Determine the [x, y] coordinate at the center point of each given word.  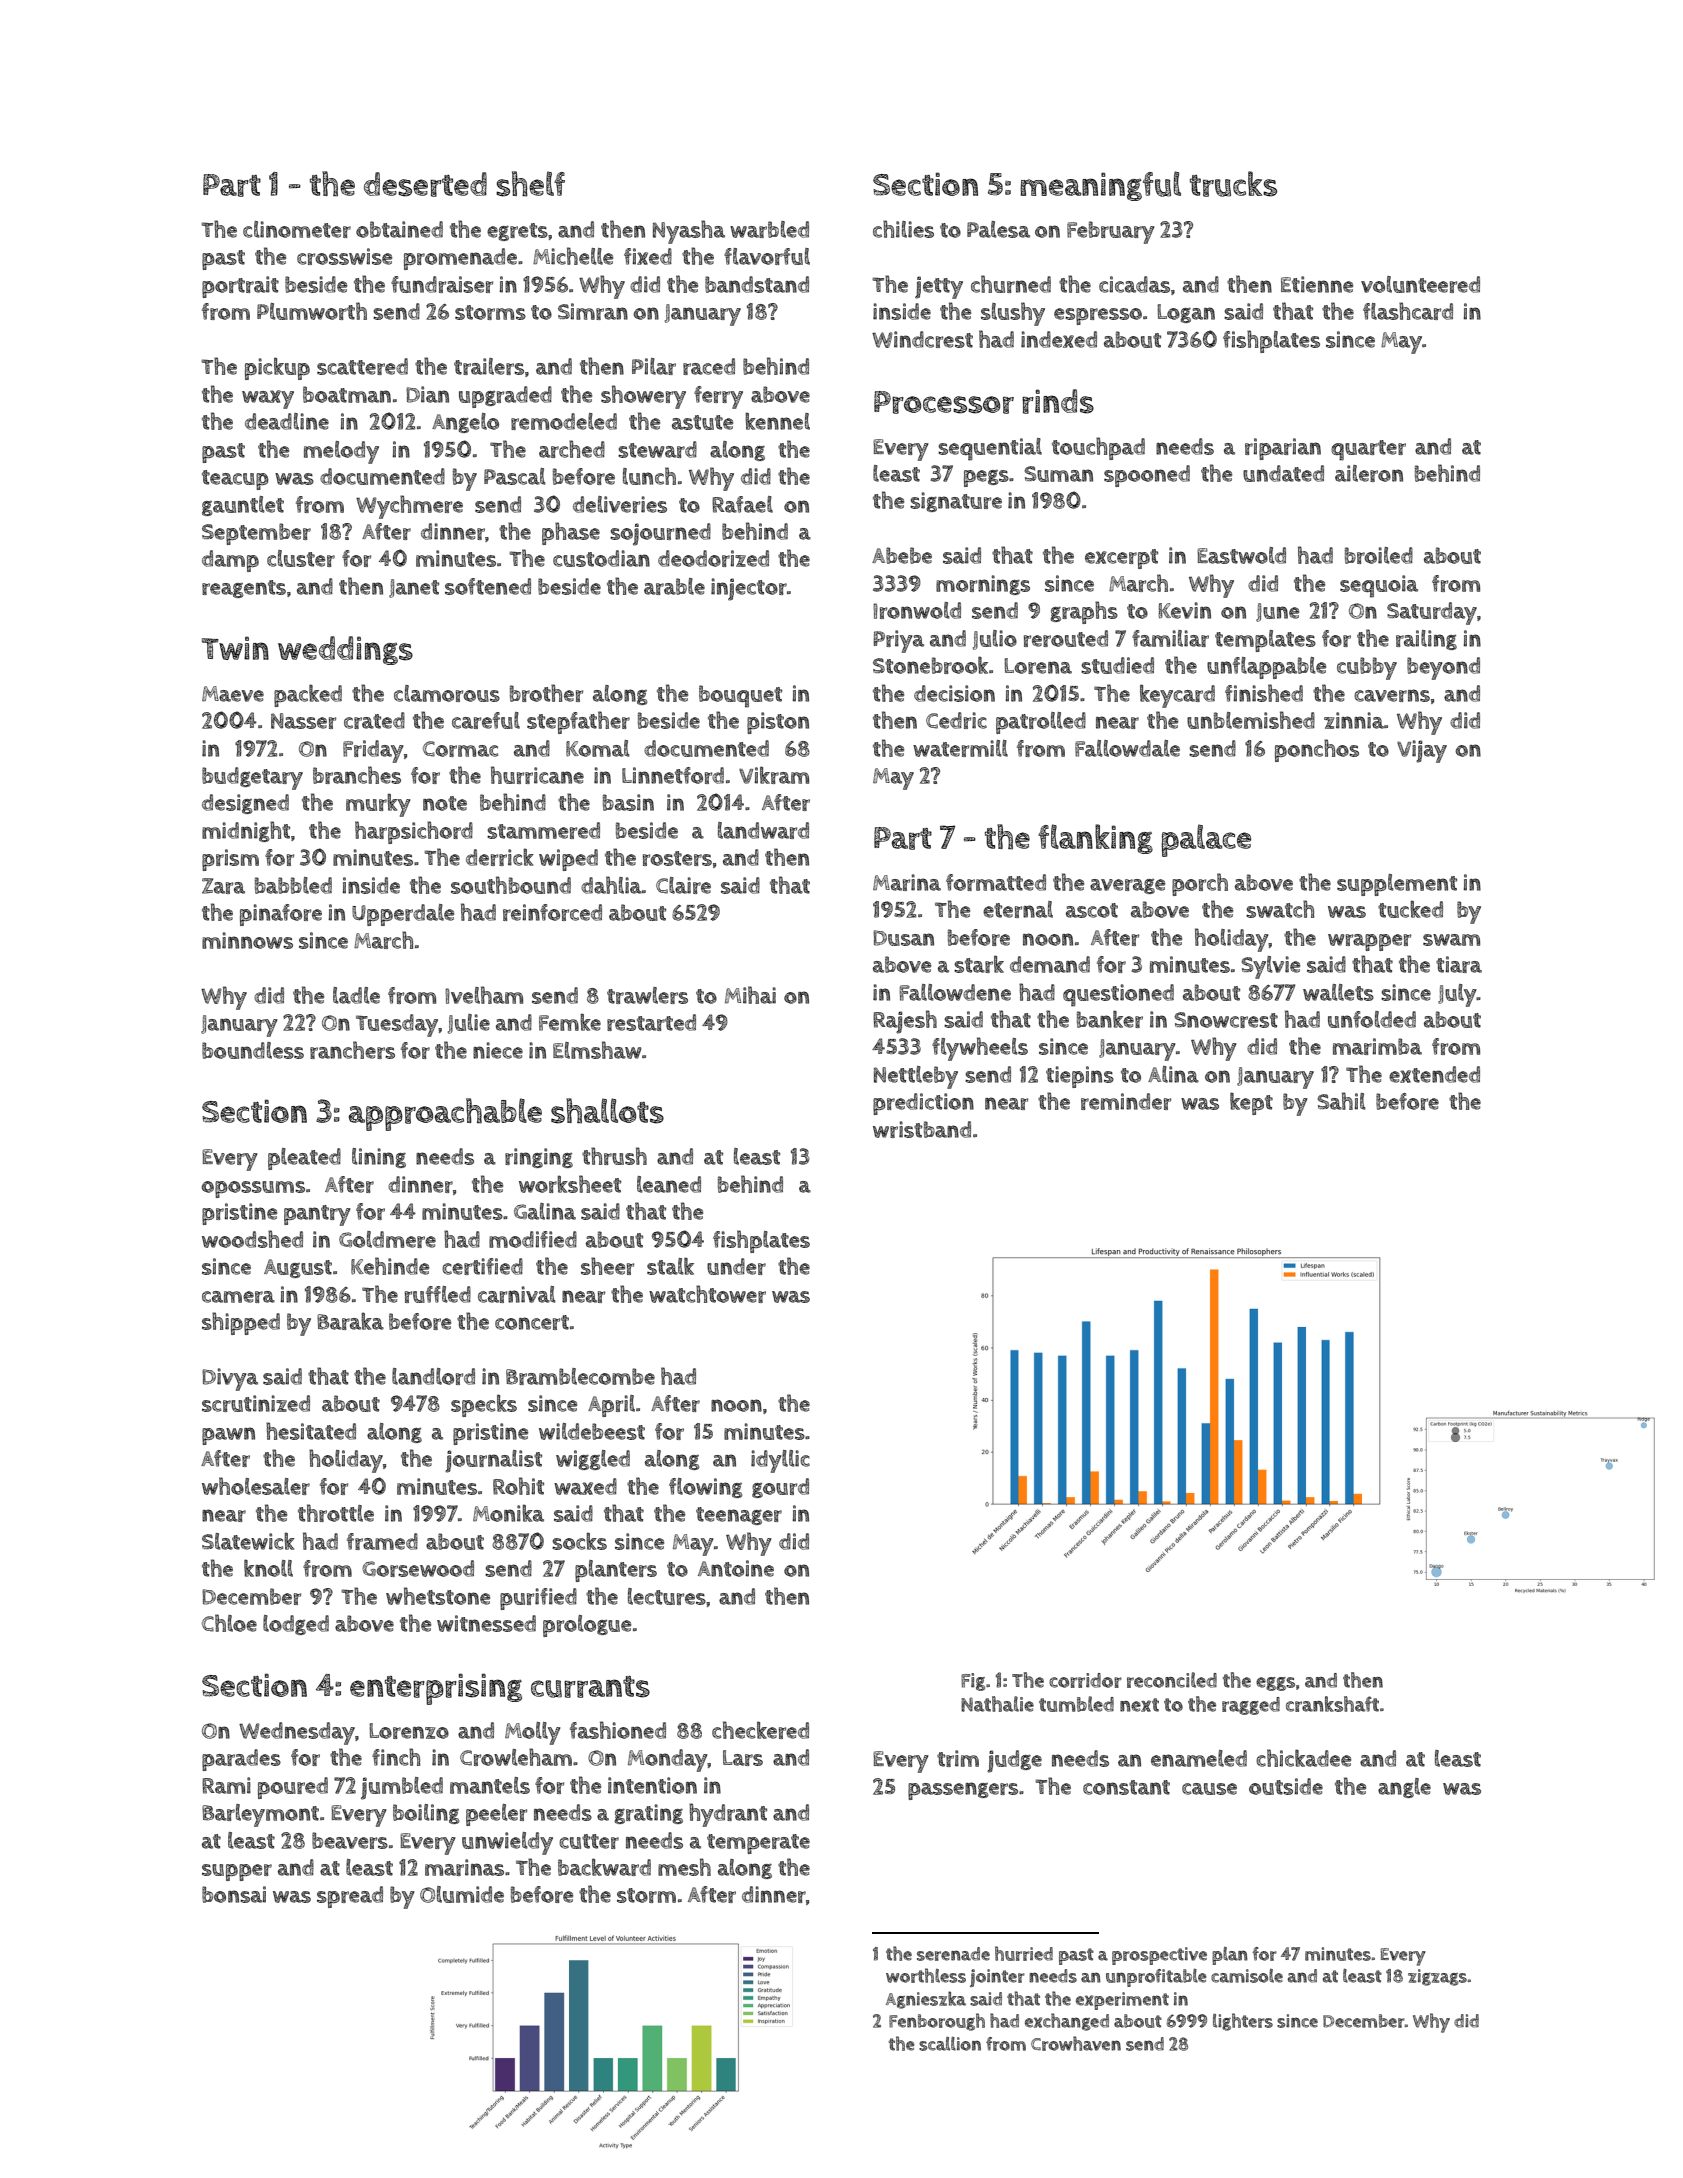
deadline [287, 421]
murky [378, 805]
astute [702, 422]
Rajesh [905, 1022]
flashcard [1408, 311]
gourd [780, 1488]
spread [350, 1897]
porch [1200, 884]
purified [538, 1599]
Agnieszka [926, 2000]
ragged [1251, 1706]
